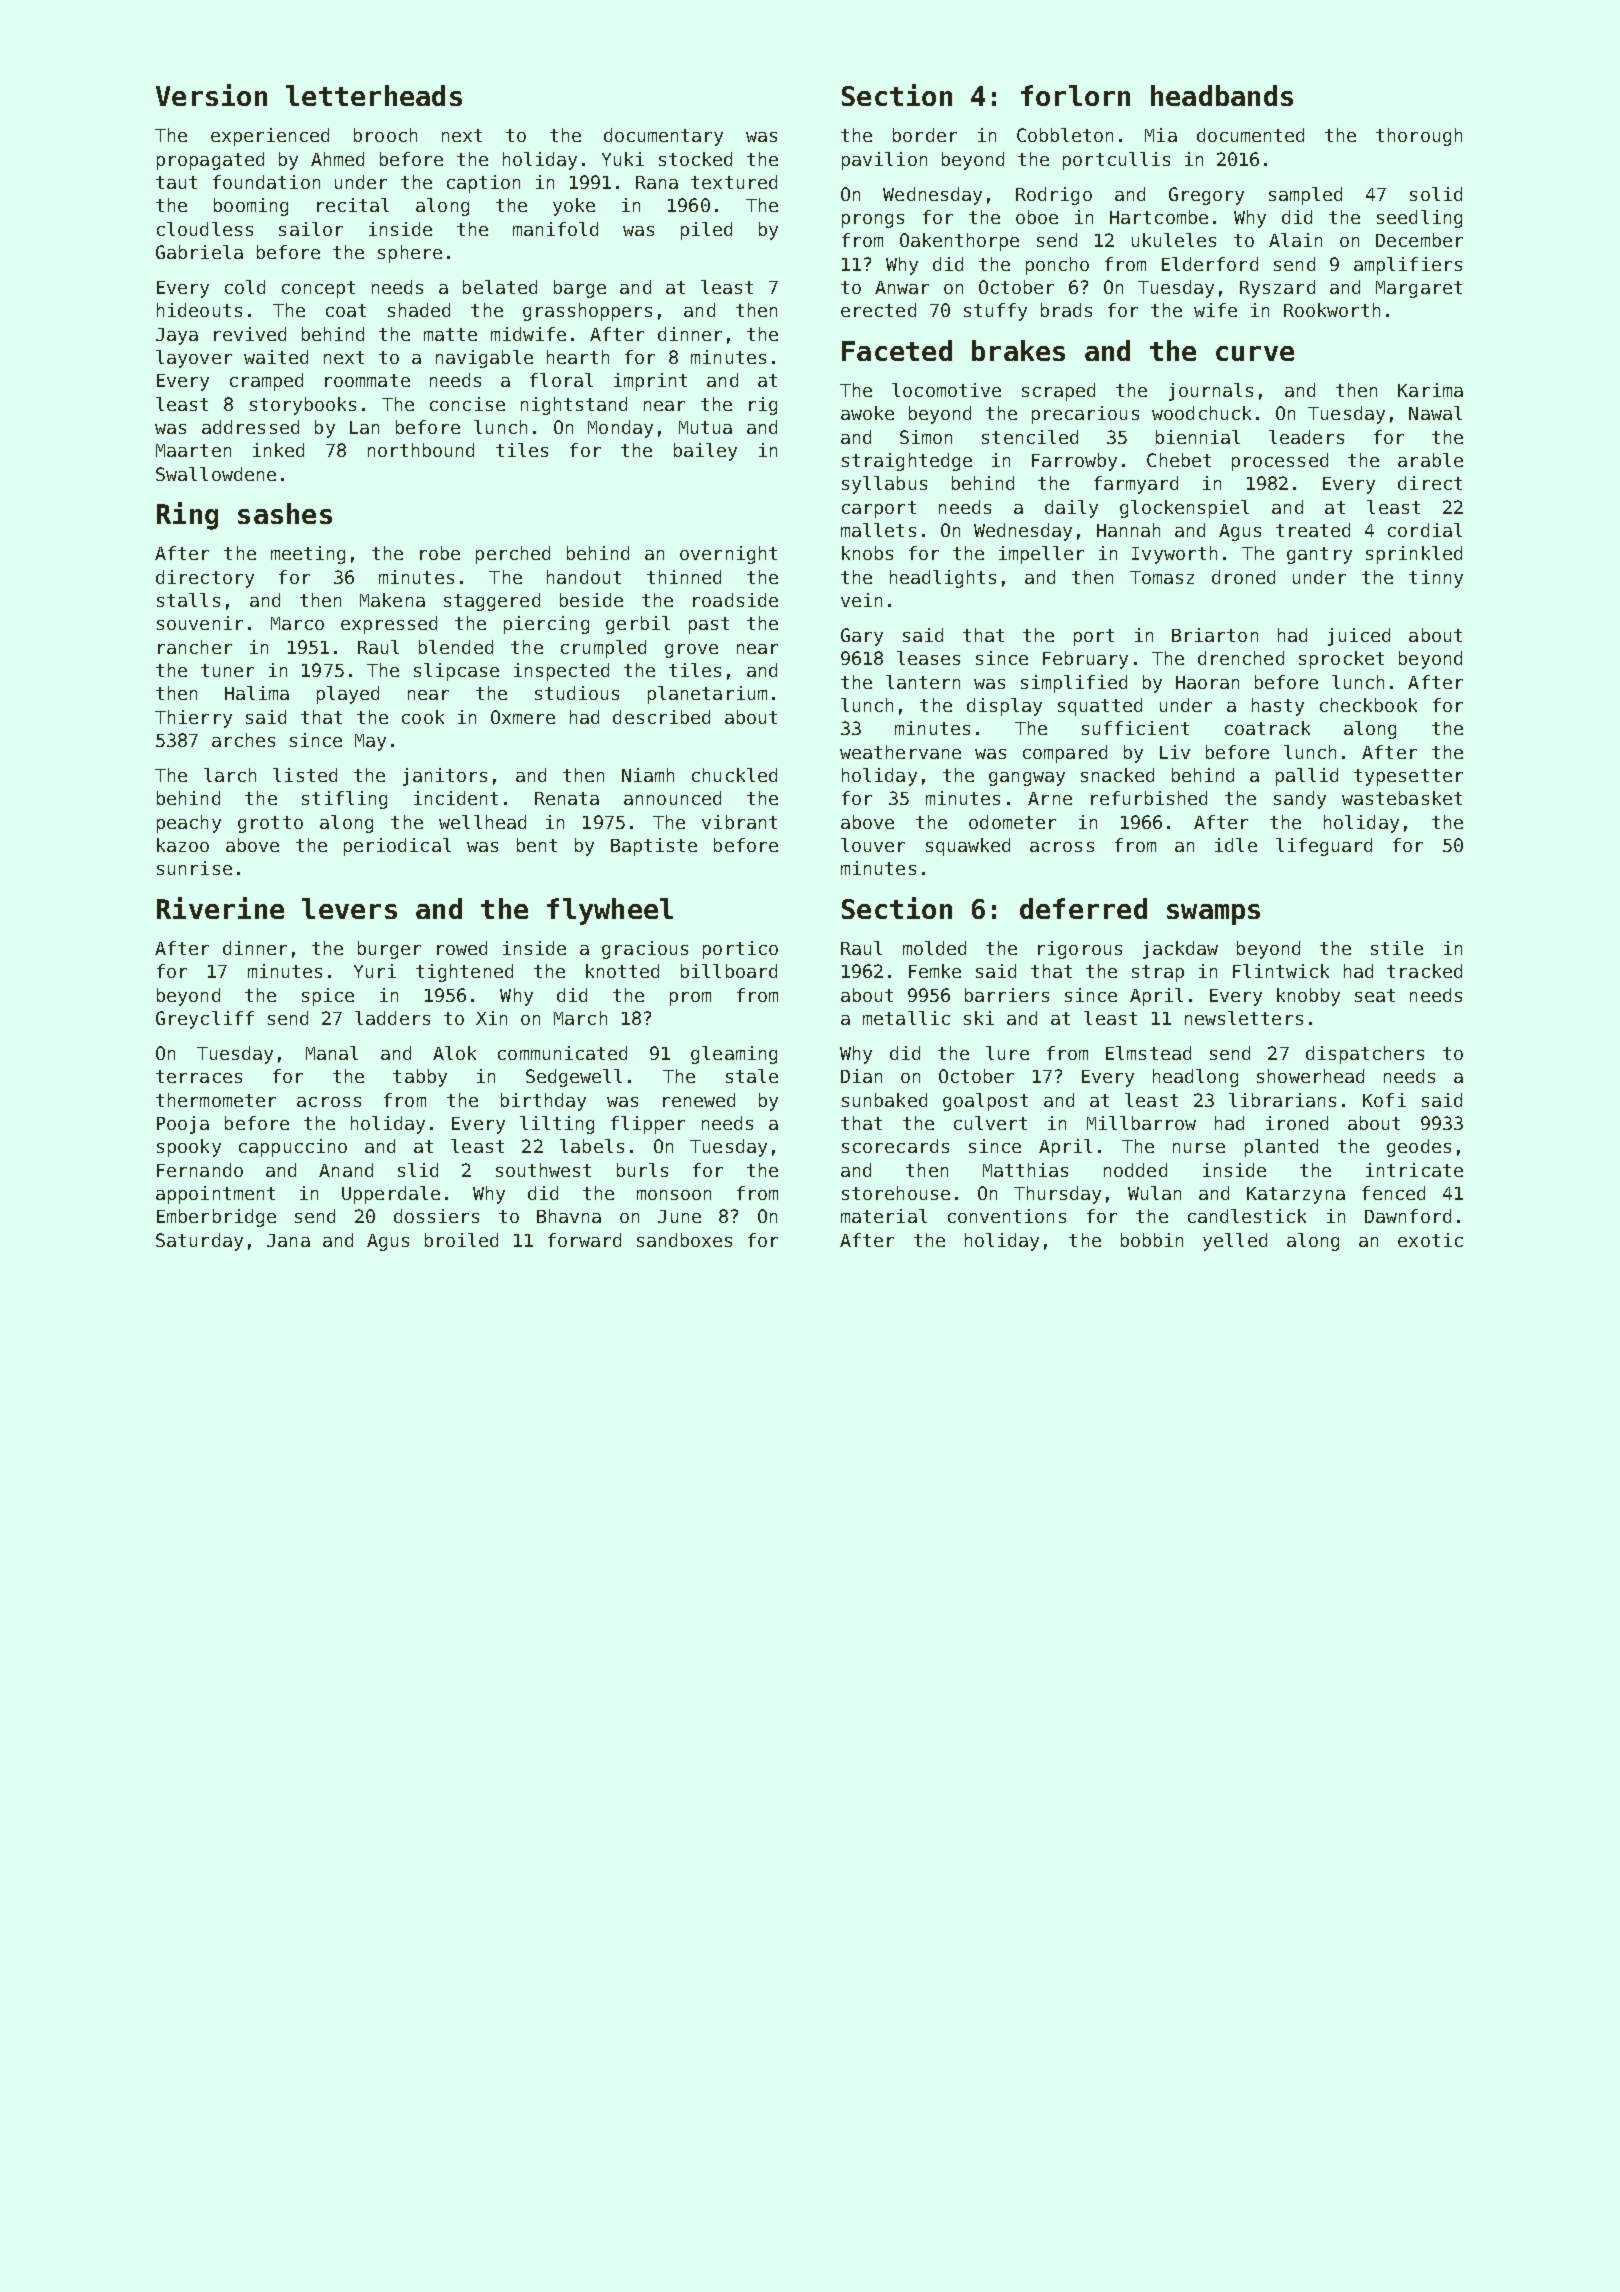  What do you see at coordinates (707, 695) in the image?
I see `planetarium` at bounding box center [707, 695].
